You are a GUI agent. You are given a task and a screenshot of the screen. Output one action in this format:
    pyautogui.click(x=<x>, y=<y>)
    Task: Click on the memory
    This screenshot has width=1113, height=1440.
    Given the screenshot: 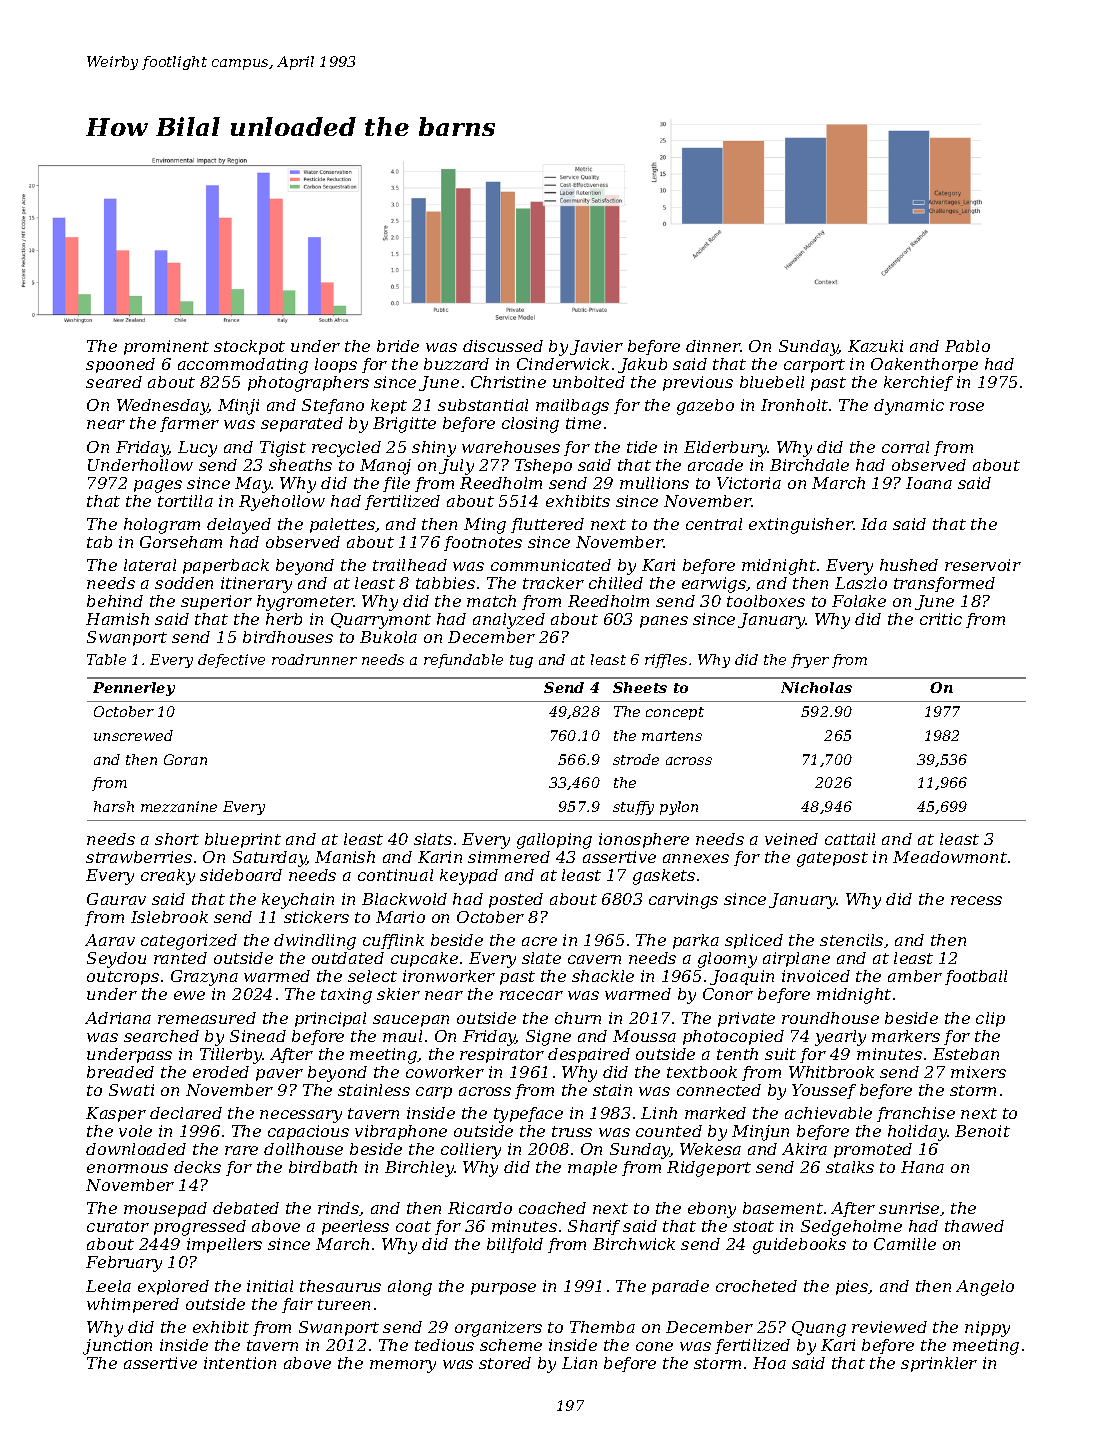 What is the action you would take?
    pyautogui.click(x=403, y=1366)
